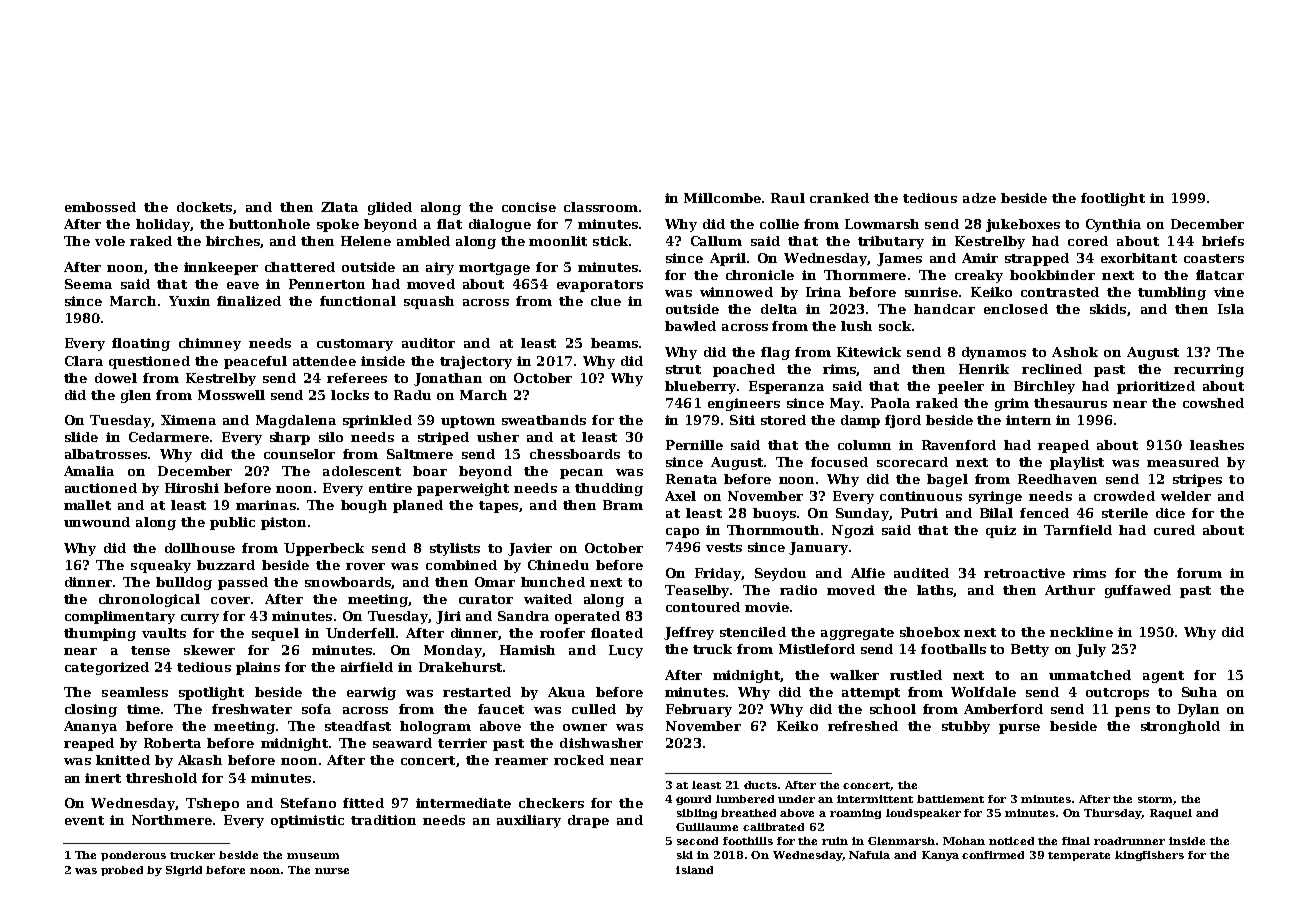  Describe the element at coordinates (204, 207) in the screenshot. I see `dockets` at that location.
